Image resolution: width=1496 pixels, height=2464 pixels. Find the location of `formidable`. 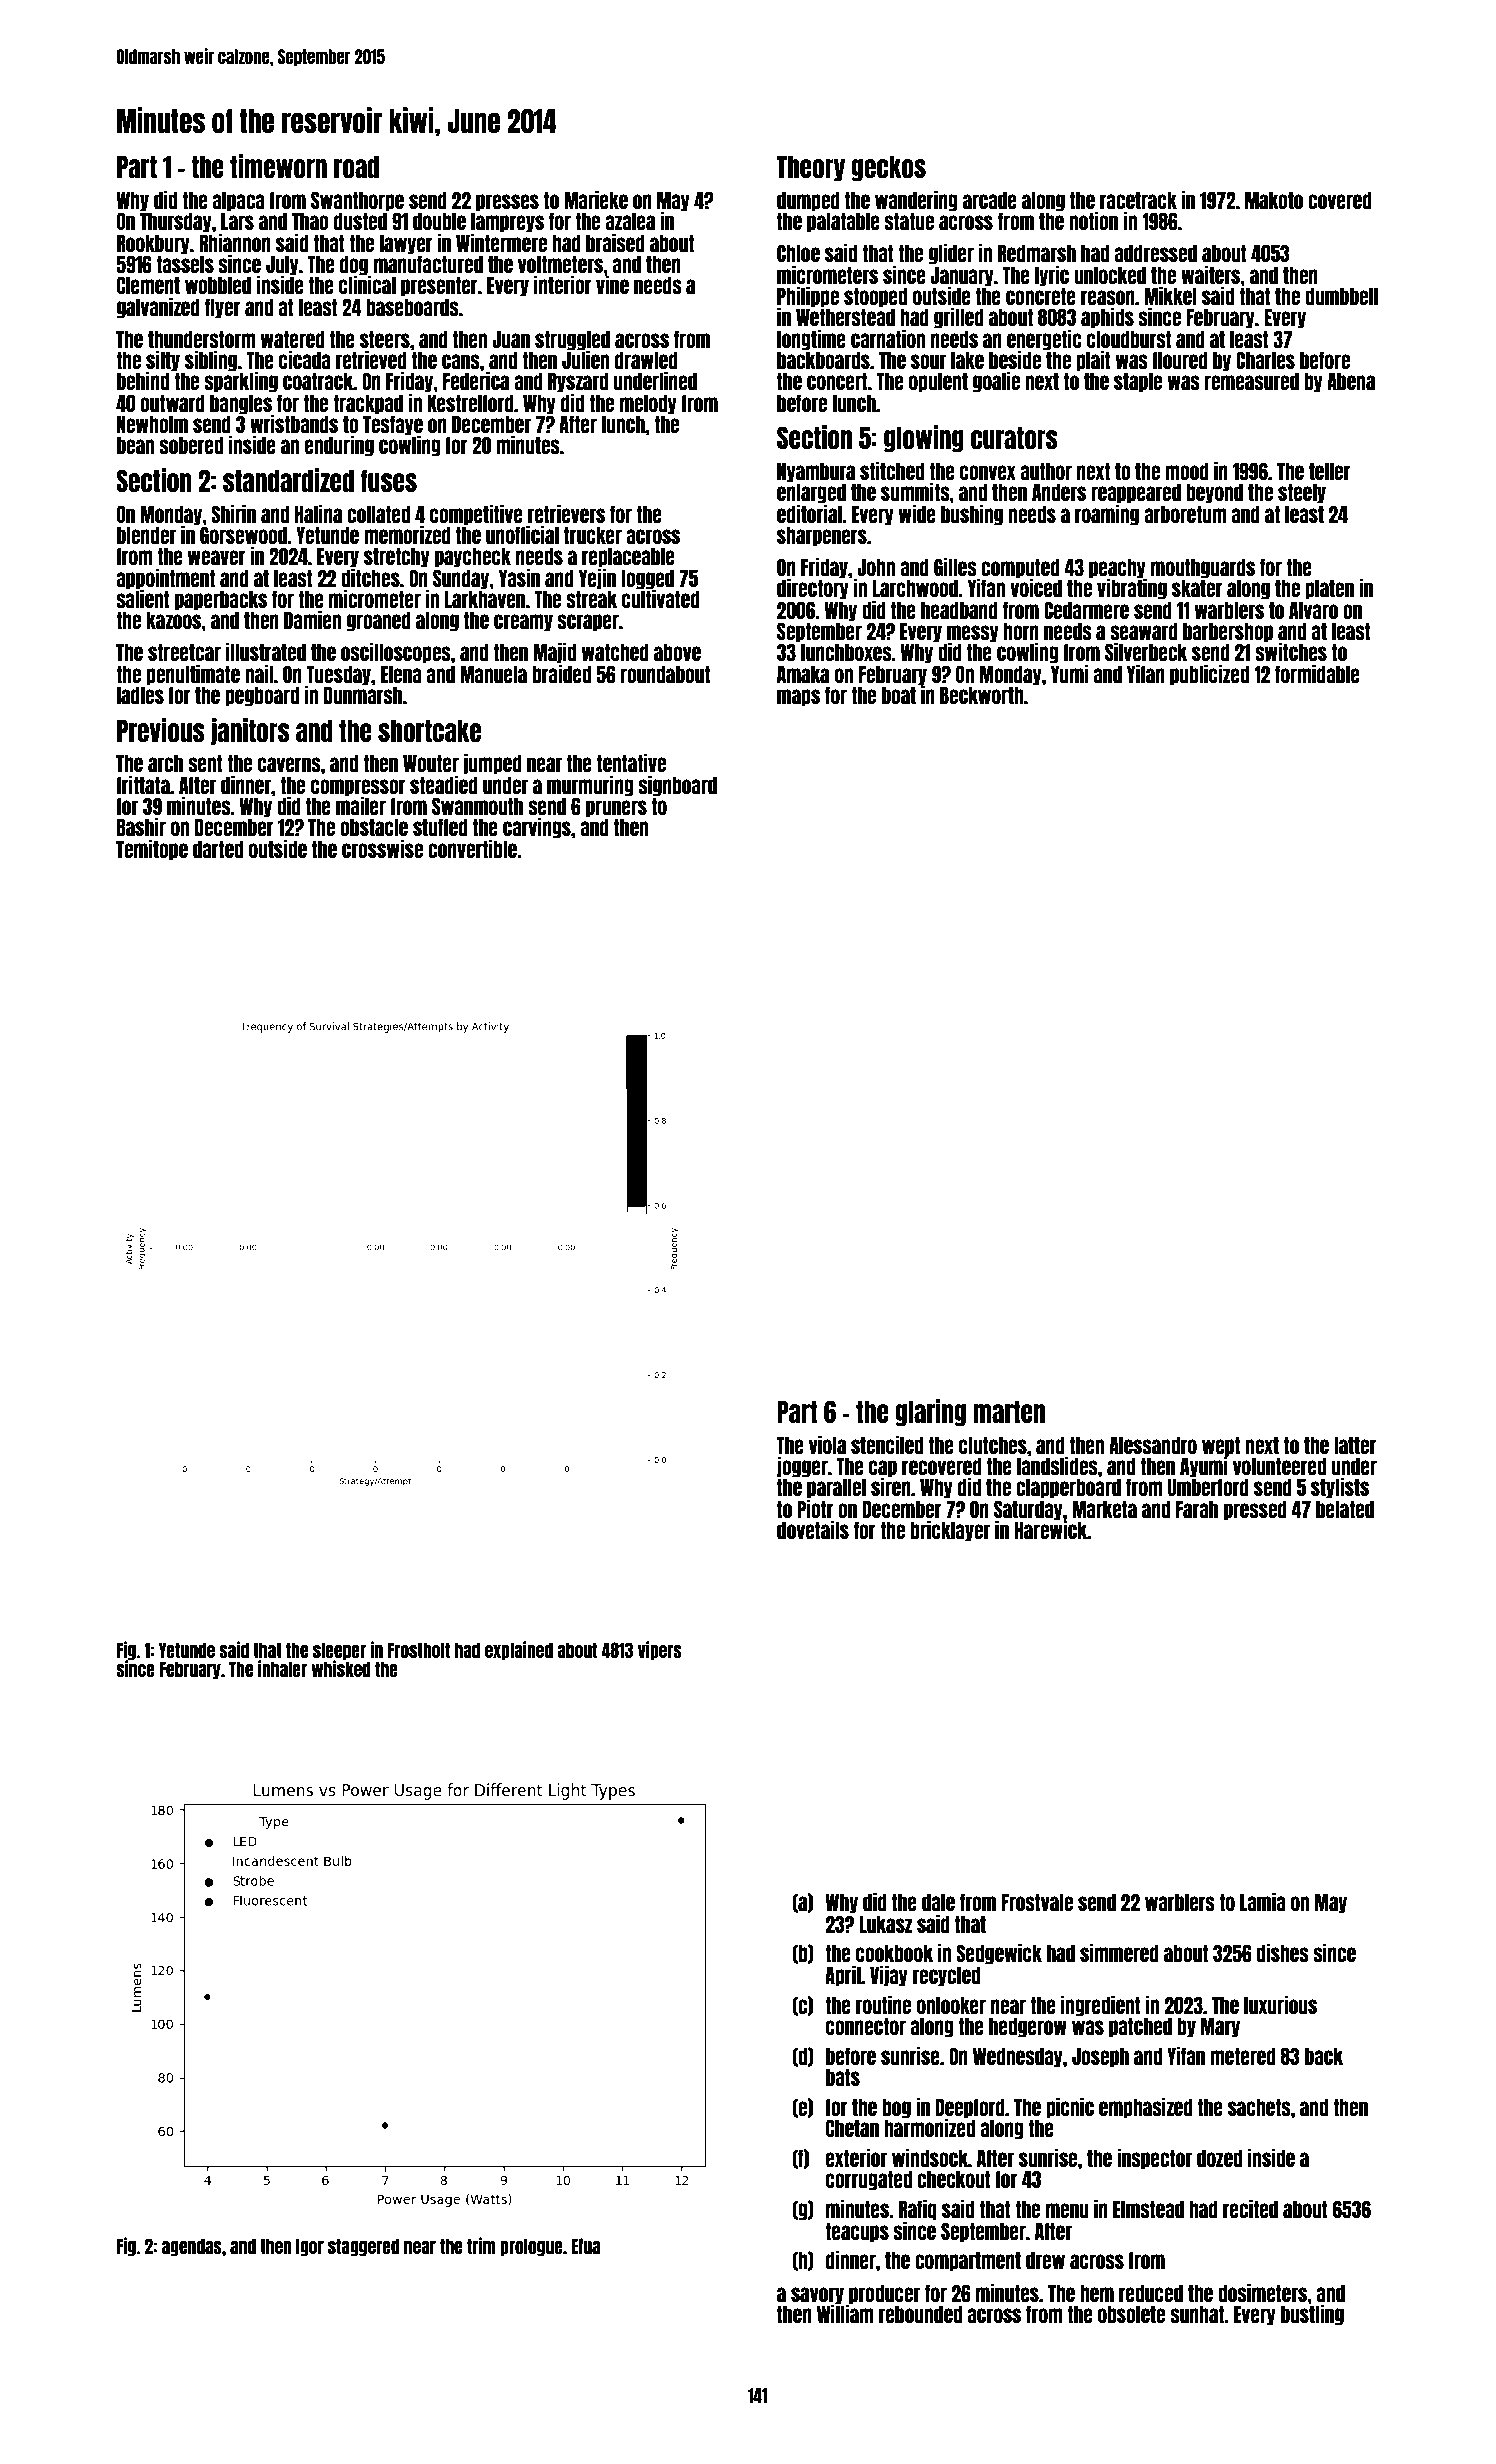

formidable is located at coordinates (1317, 673).
